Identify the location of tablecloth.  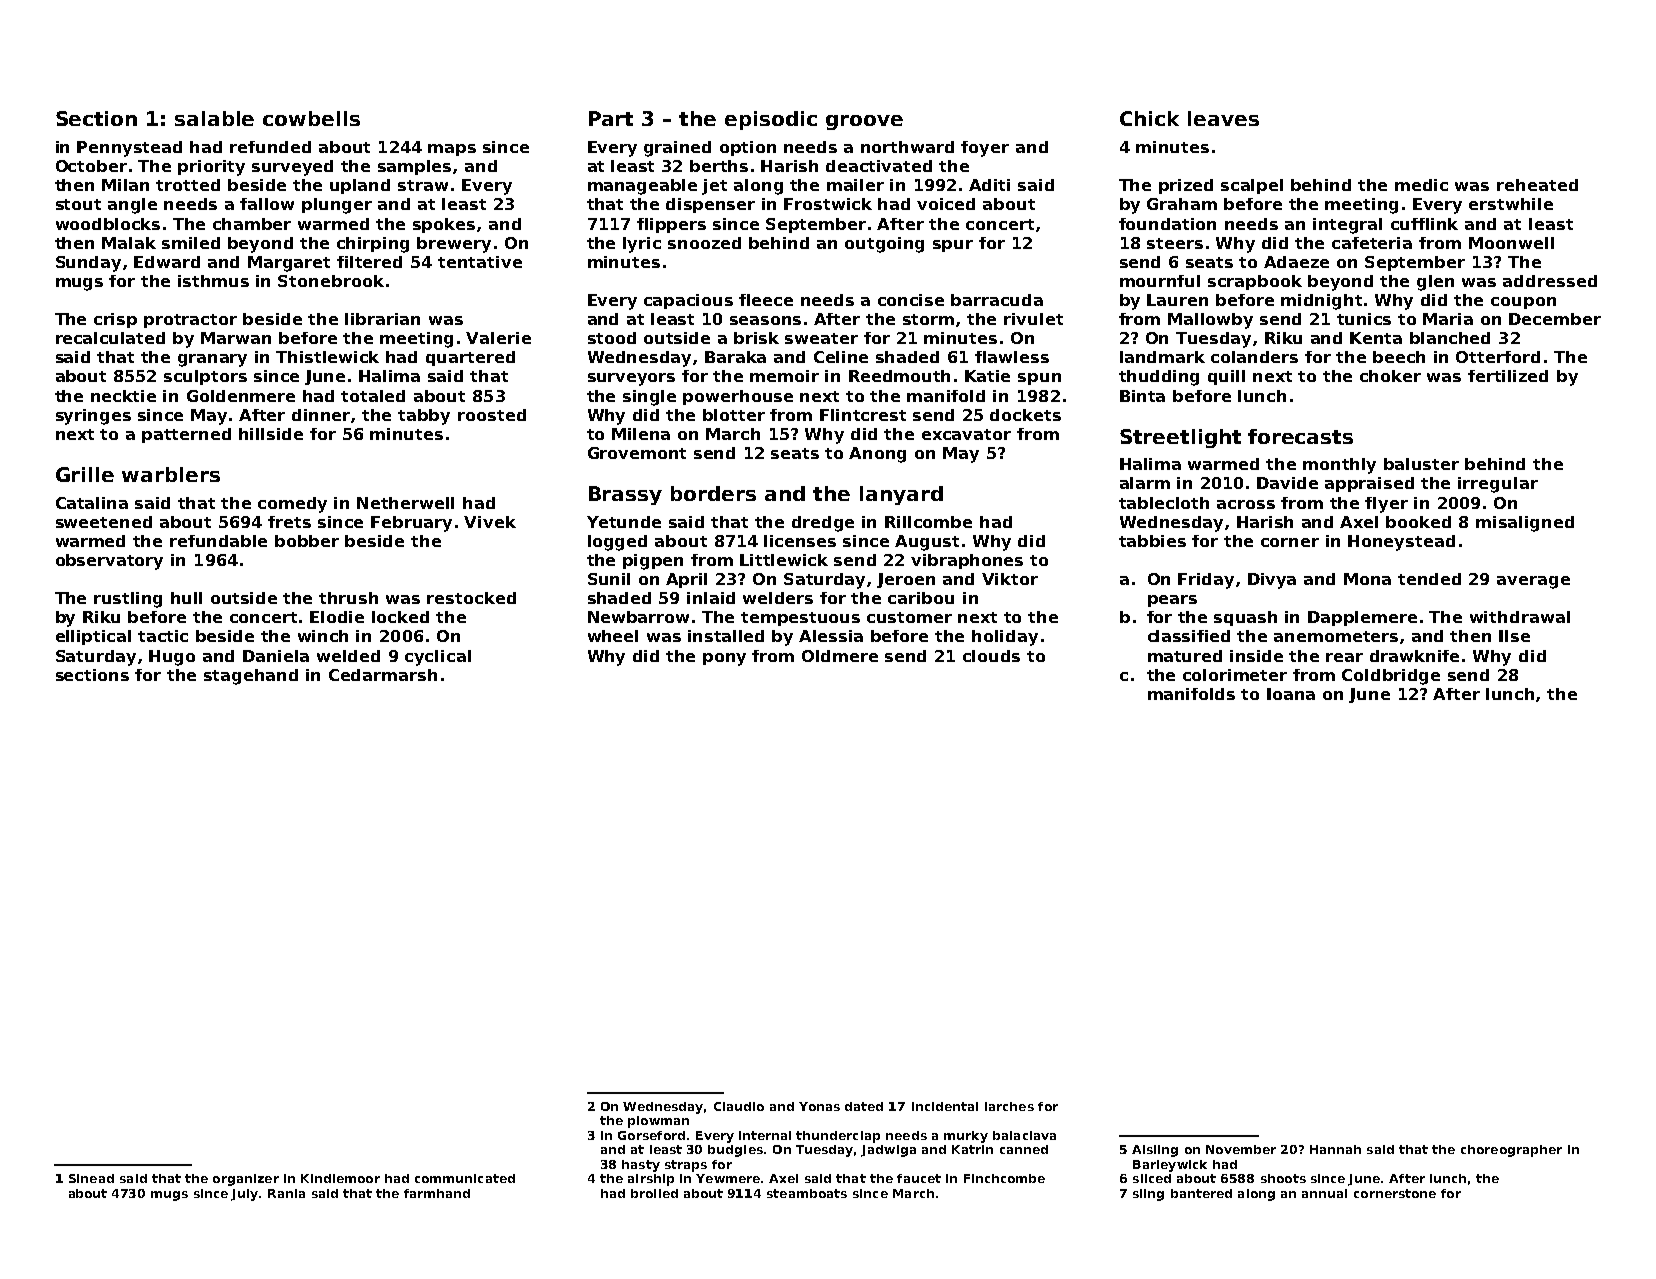
(1164, 503).
